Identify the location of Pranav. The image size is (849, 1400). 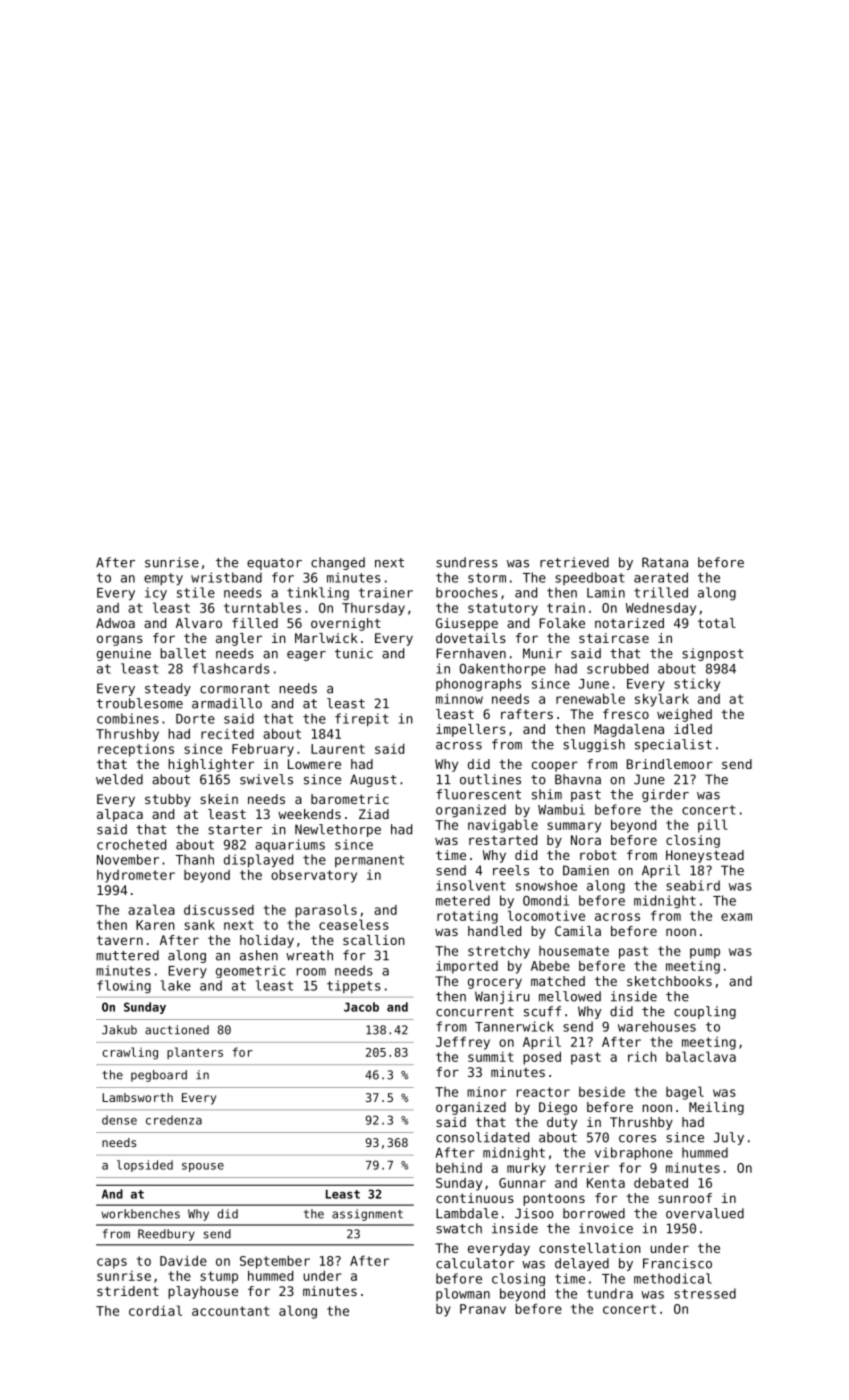
(483, 1309).
